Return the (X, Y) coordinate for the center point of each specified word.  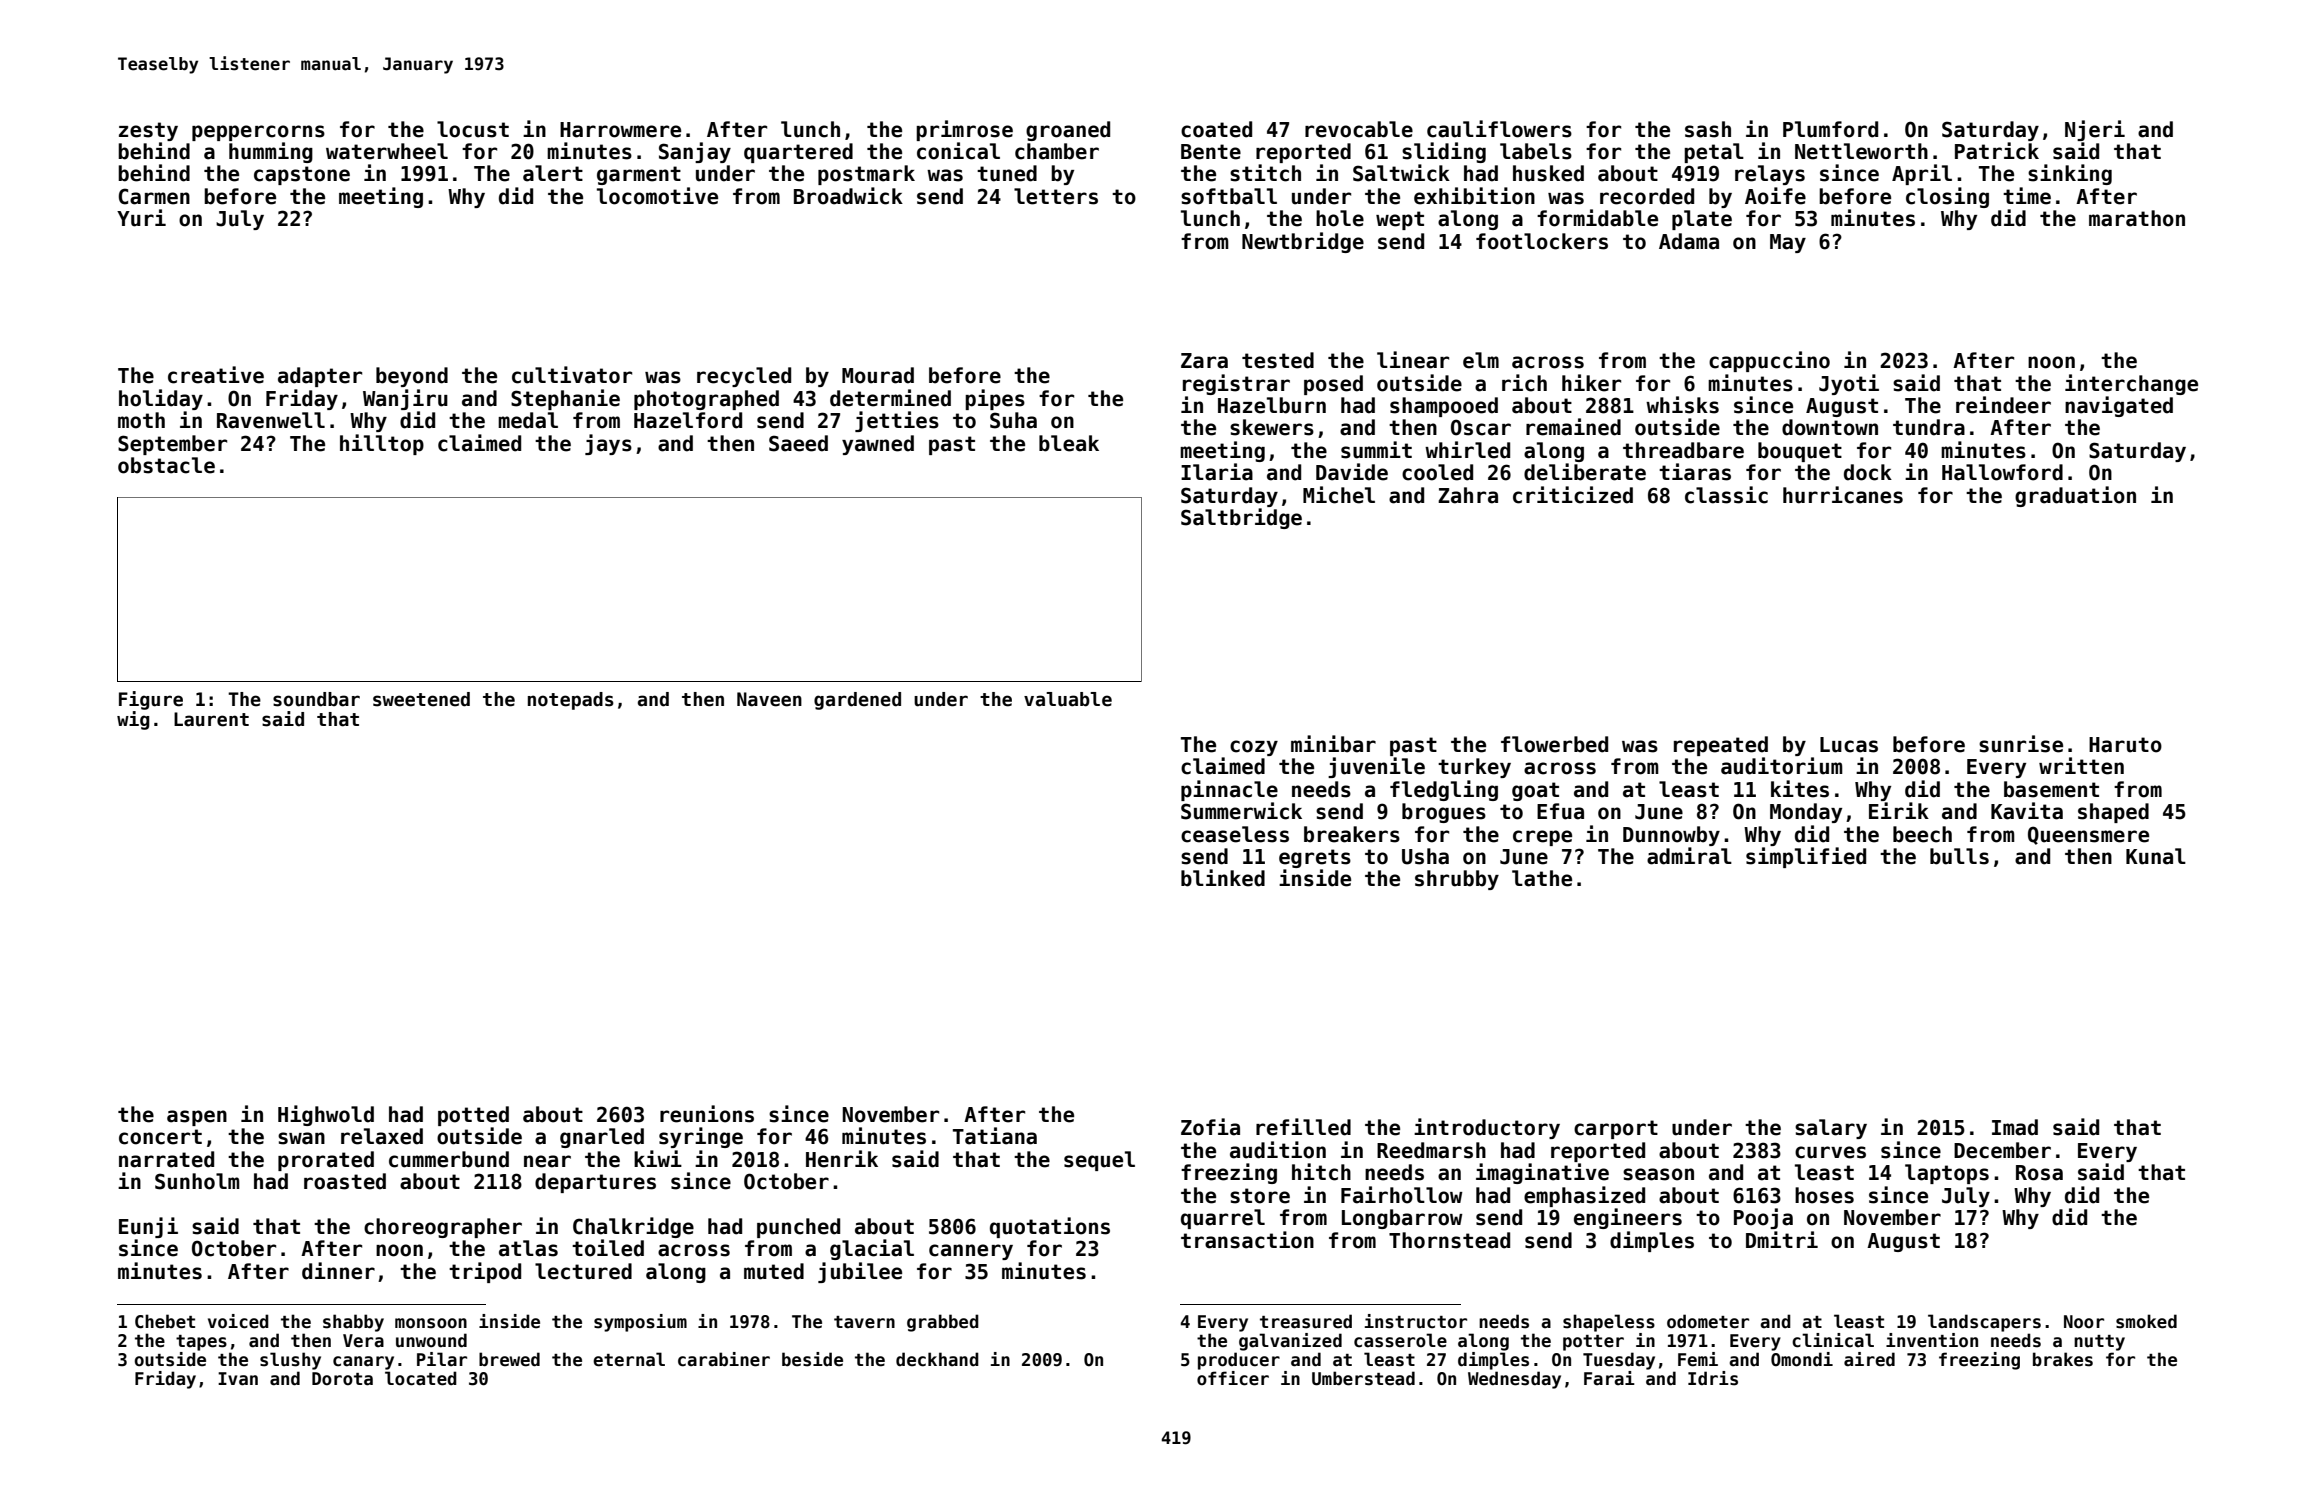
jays (608, 444)
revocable (1359, 129)
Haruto (2125, 745)
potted (473, 1116)
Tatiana (995, 1136)
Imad (2015, 1127)
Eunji (148, 1227)
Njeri (2095, 130)
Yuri (141, 218)
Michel (1339, 495)
